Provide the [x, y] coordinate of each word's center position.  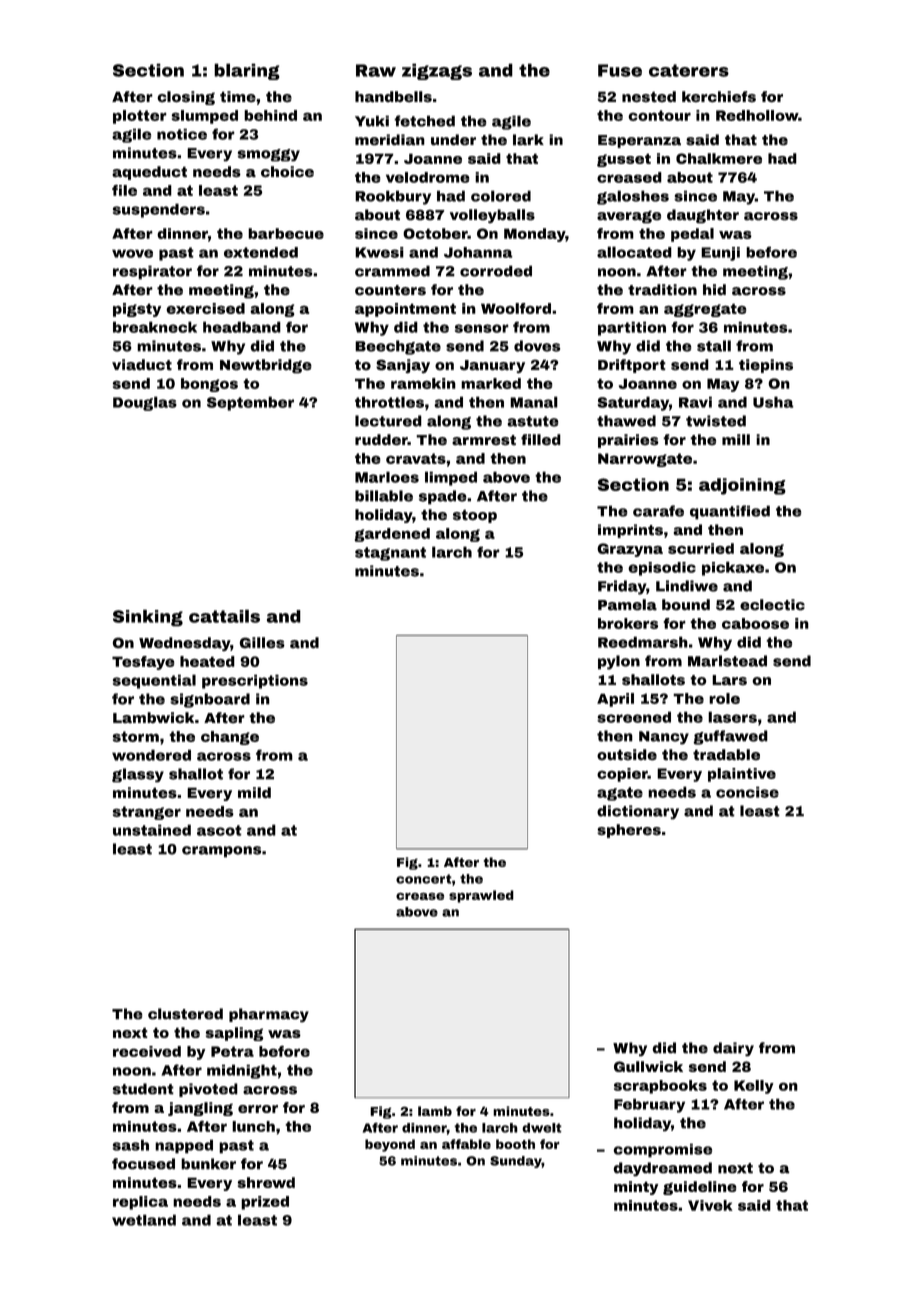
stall [714, 346]
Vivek [710, 1205]
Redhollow [757, 115]
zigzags [437, 71]
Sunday [516, 1162]
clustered [185, 1014]
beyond [390, 1145]
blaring [247, 71]
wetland [144, 1220]
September [250, 403]
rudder [381, 440]
